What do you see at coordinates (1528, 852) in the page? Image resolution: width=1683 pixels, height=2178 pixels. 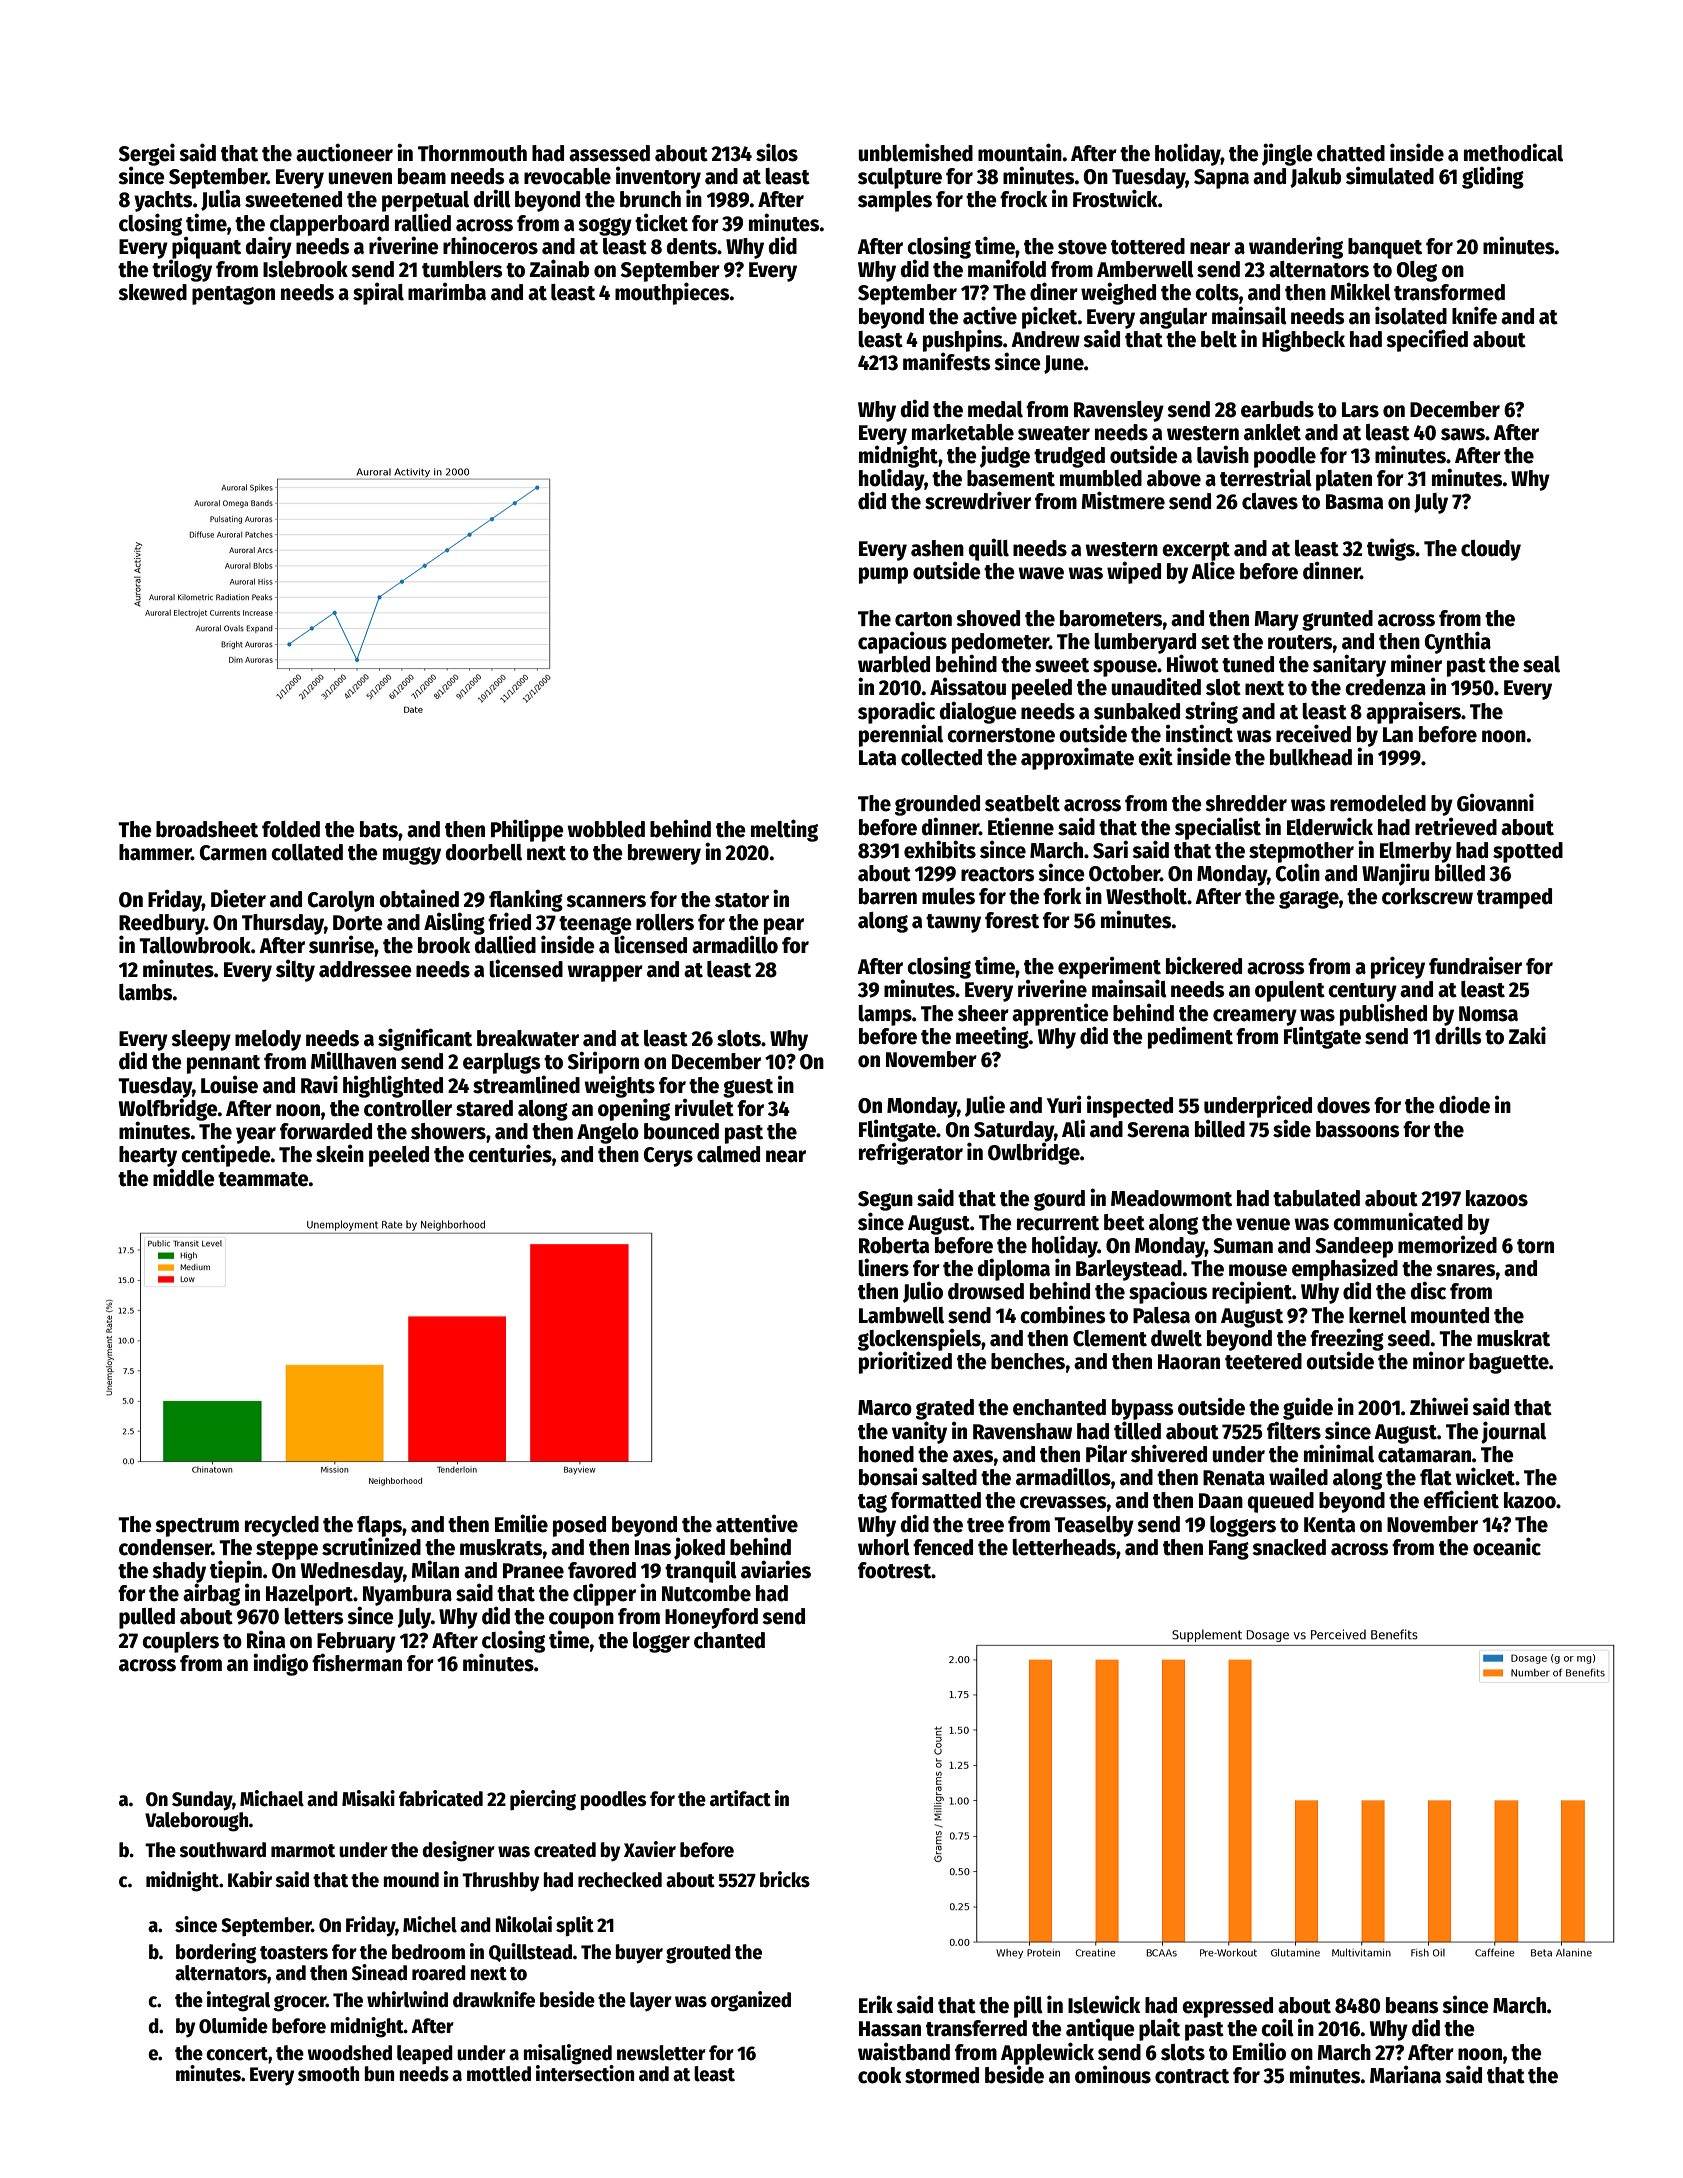 I see `spotted` at bounding box center [1528, 852].
